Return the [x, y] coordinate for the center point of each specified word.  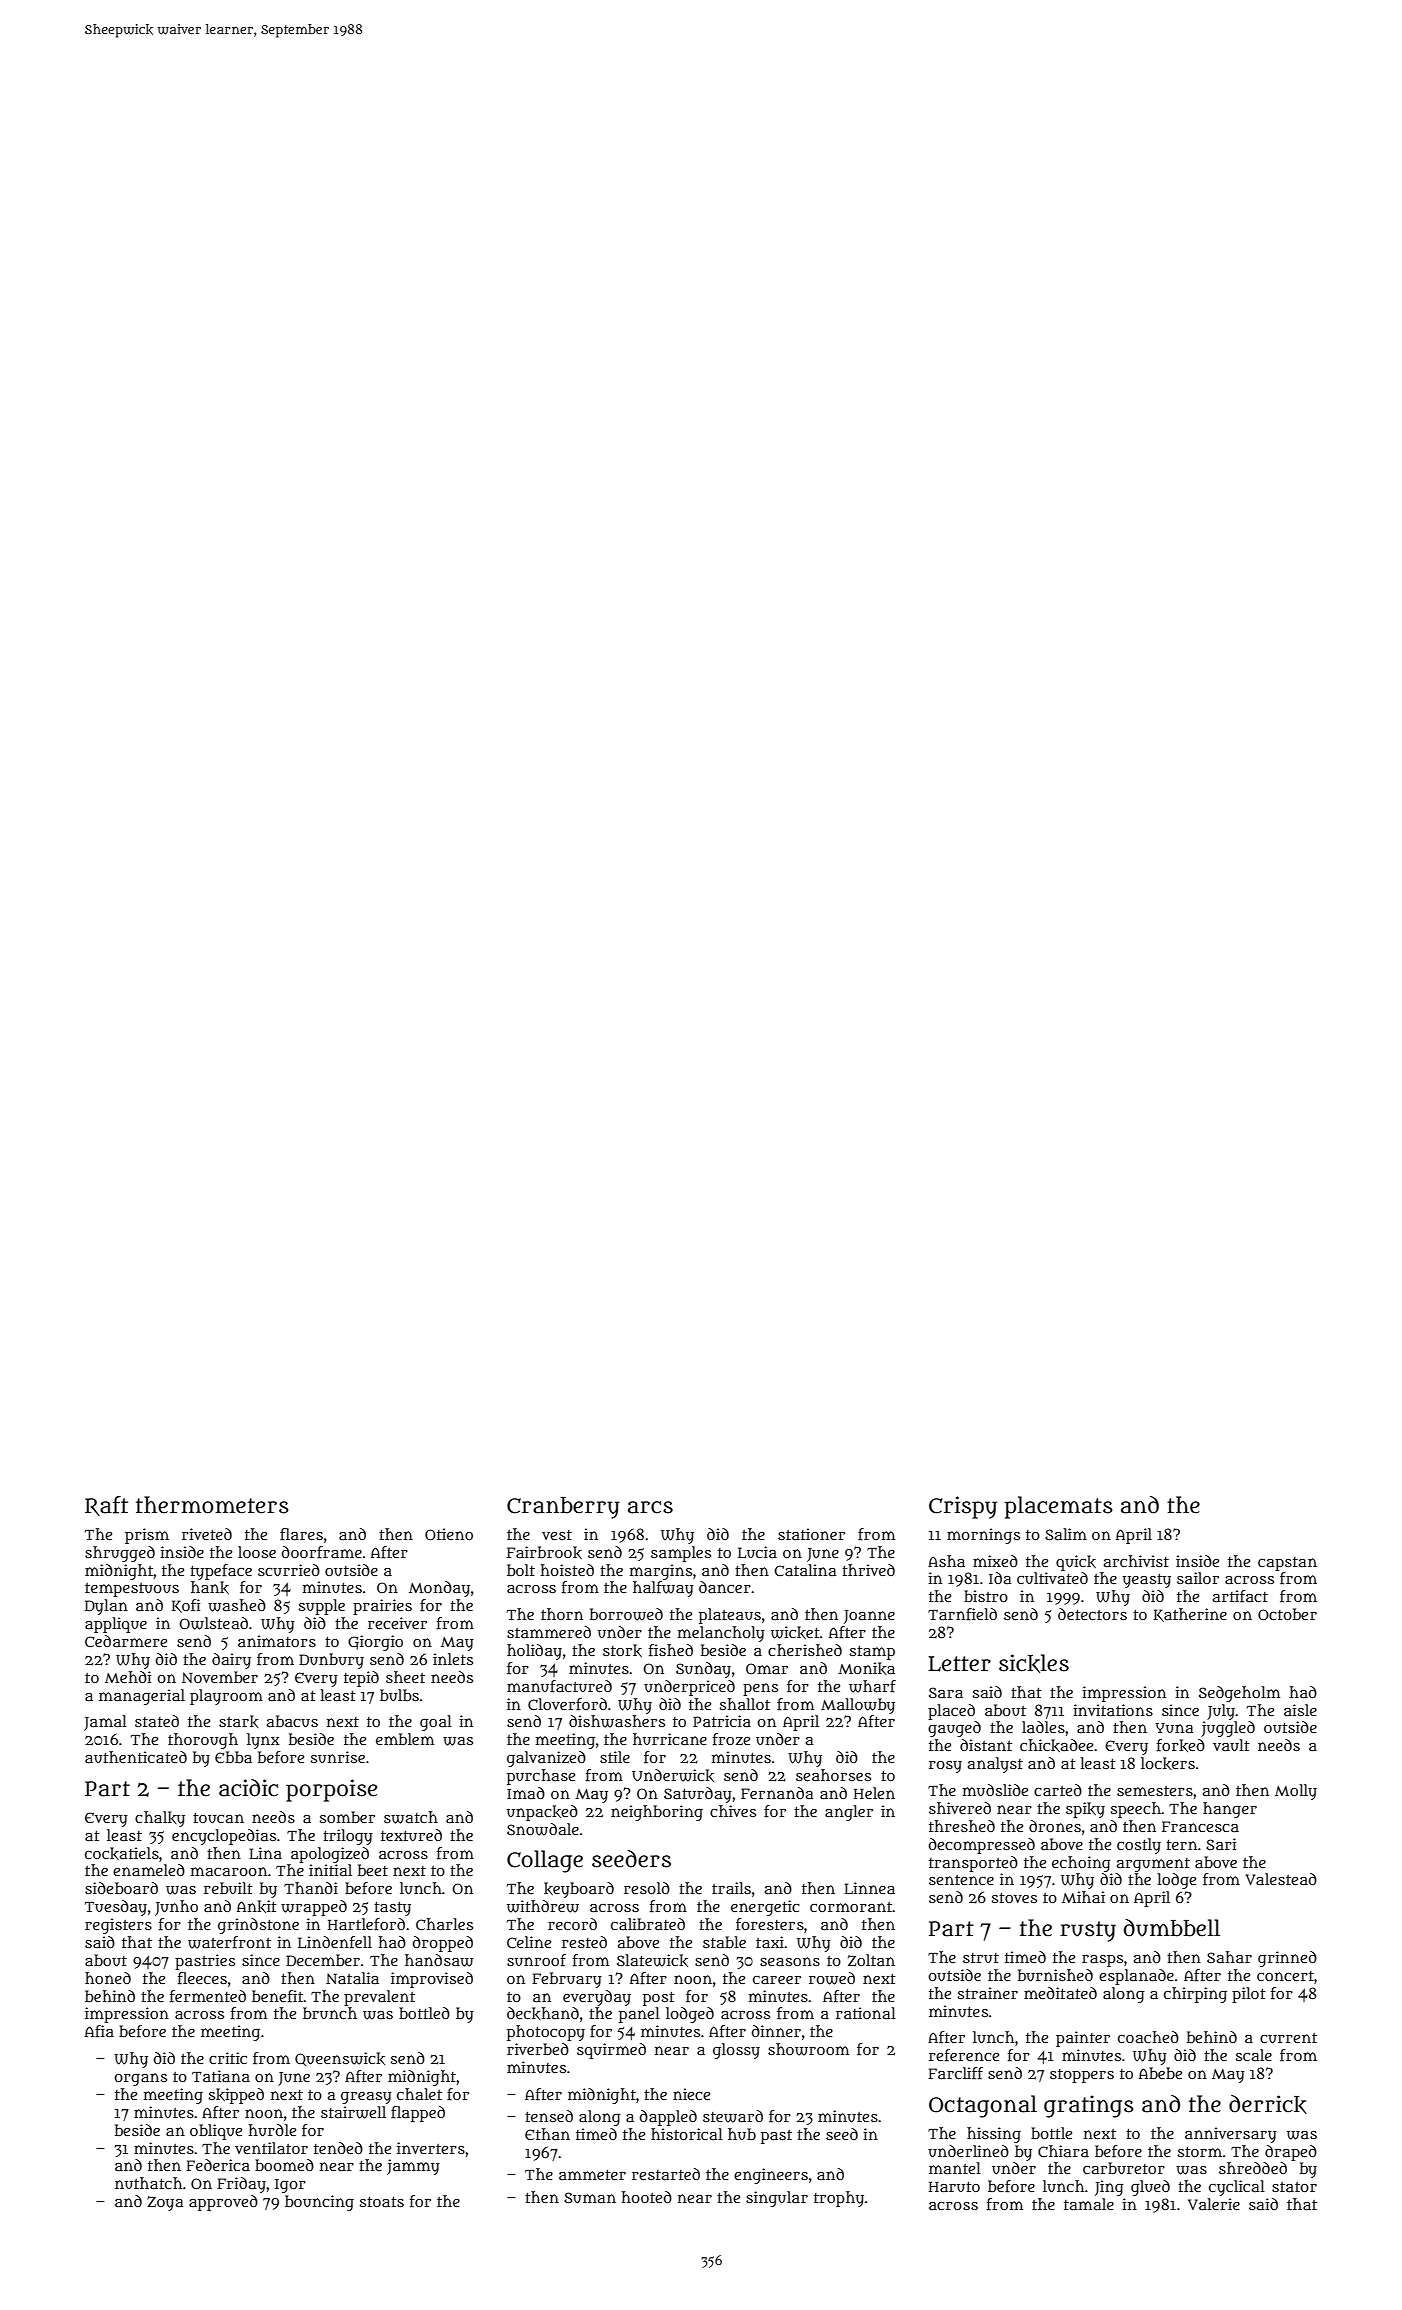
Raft [106, 1506]
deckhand [543, 2013]
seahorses [833, 1775]
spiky [1085, 1810]
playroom [226, 1697]
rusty [1088, 1931]
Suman [590, 2197]
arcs [650, 1507]
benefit [277, 1996]
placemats [1058, 1507]
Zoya [165, 2203]
